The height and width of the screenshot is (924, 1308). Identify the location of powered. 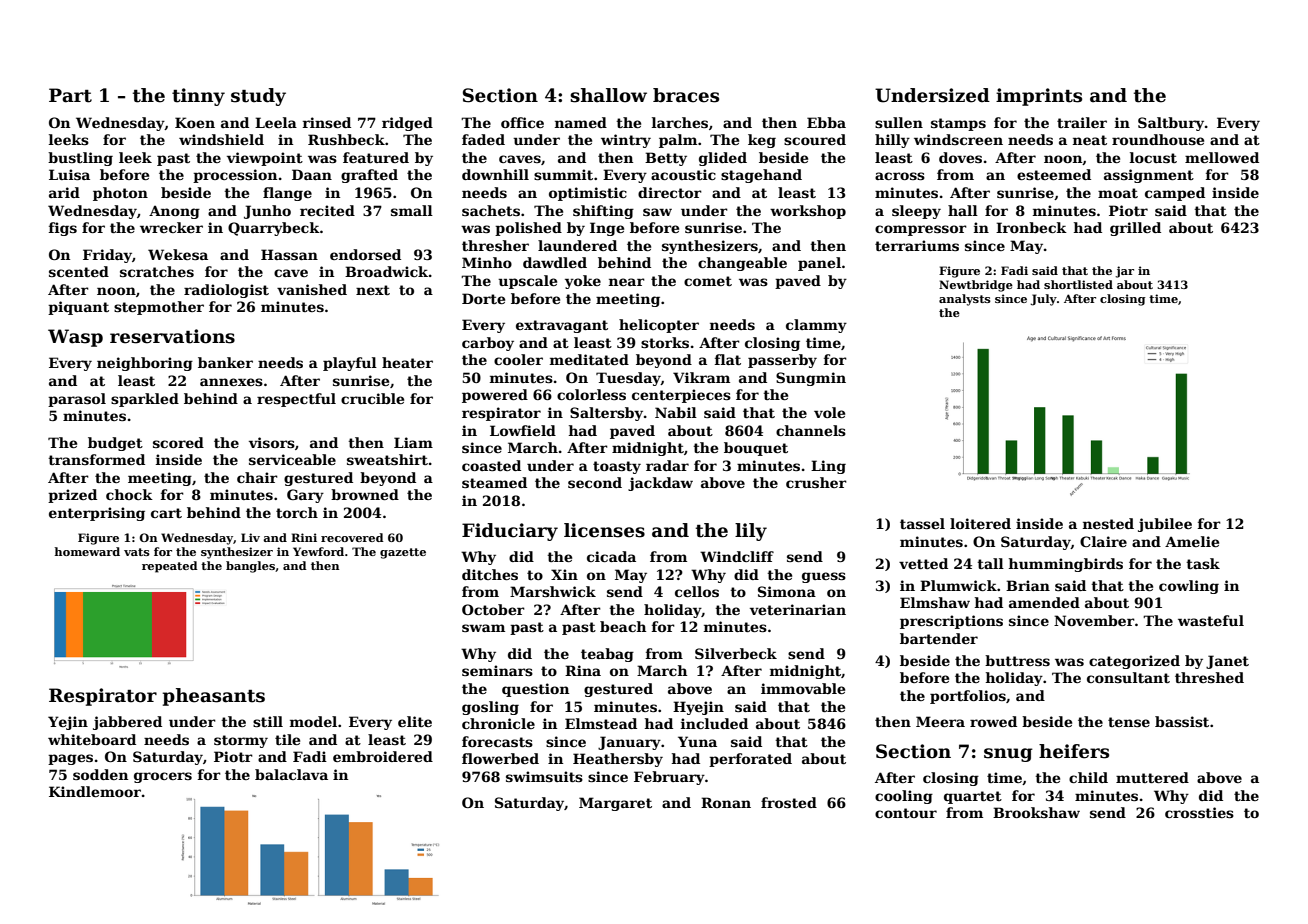
(495, 396).
